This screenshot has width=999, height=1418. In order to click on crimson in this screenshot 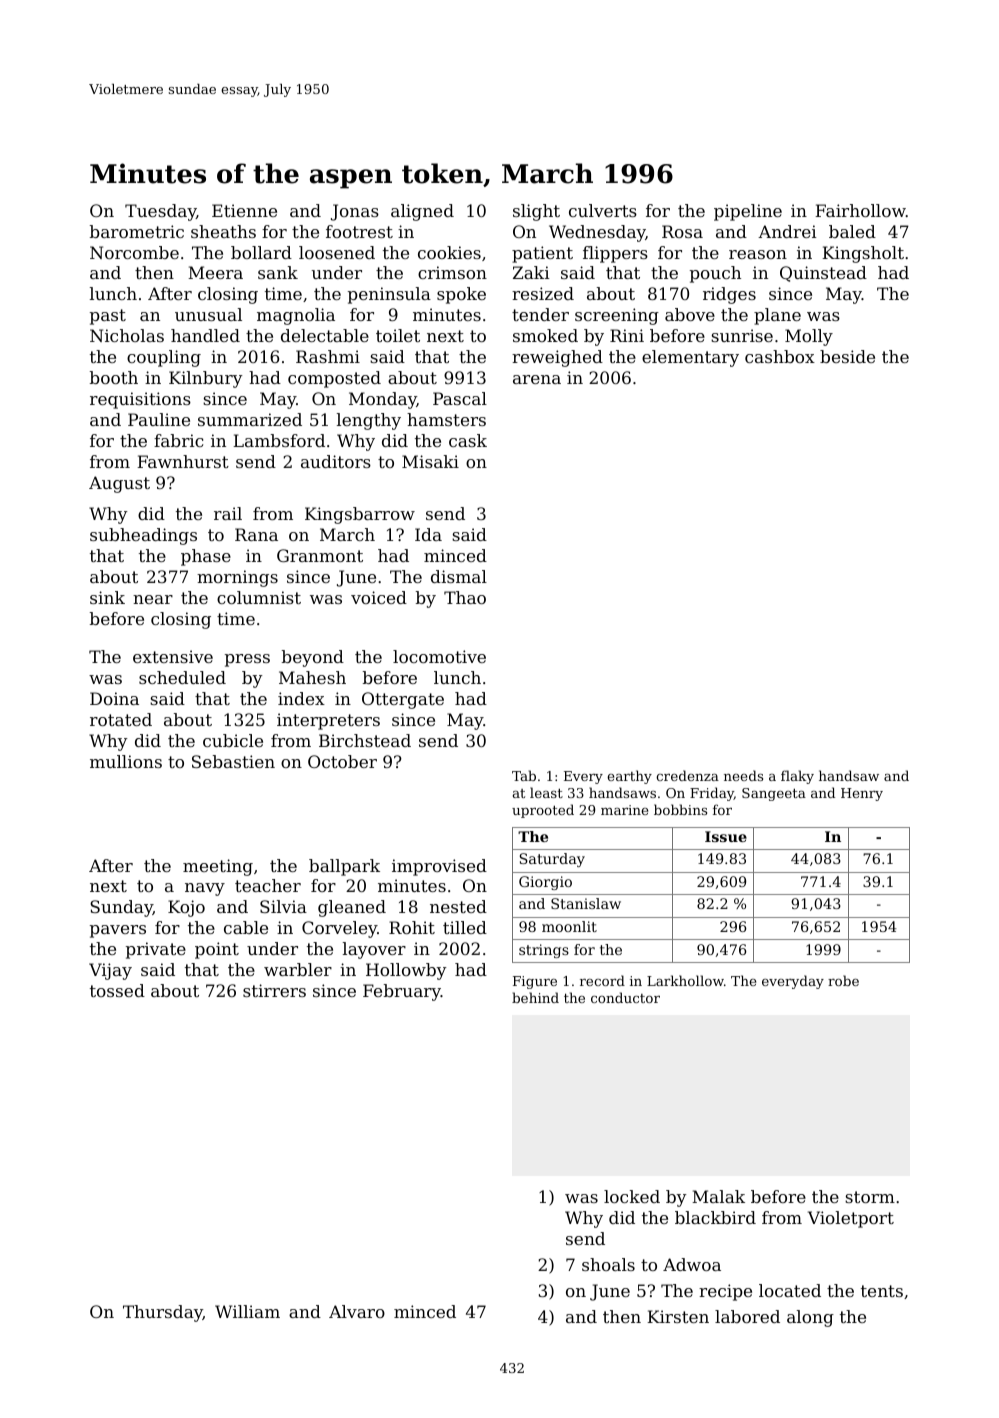, I will do `click(452, 272)`.
